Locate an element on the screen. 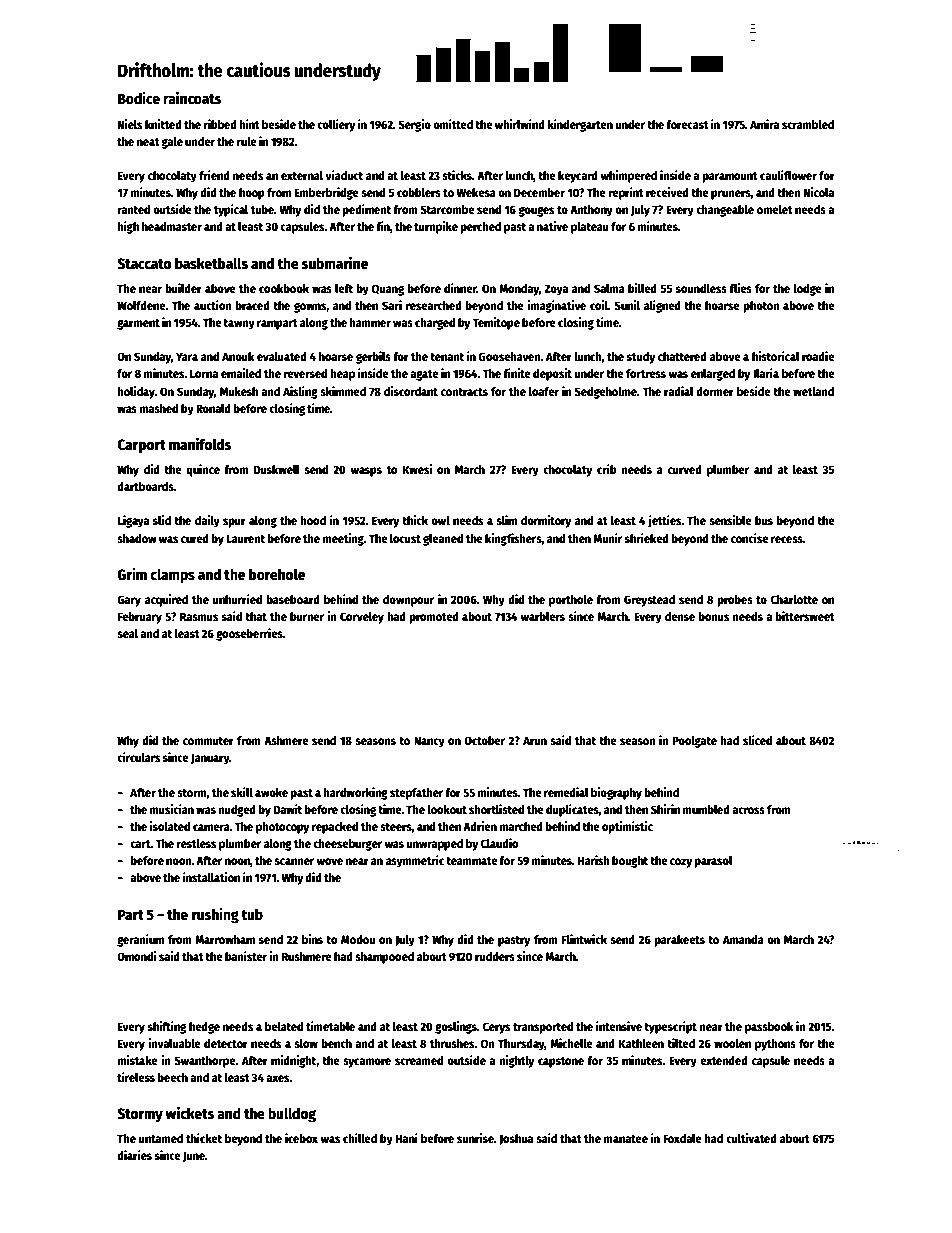 Image resolution: width=952 pixels, height=1233 pixels. kindergarten is located at coordinates (580, 125).
